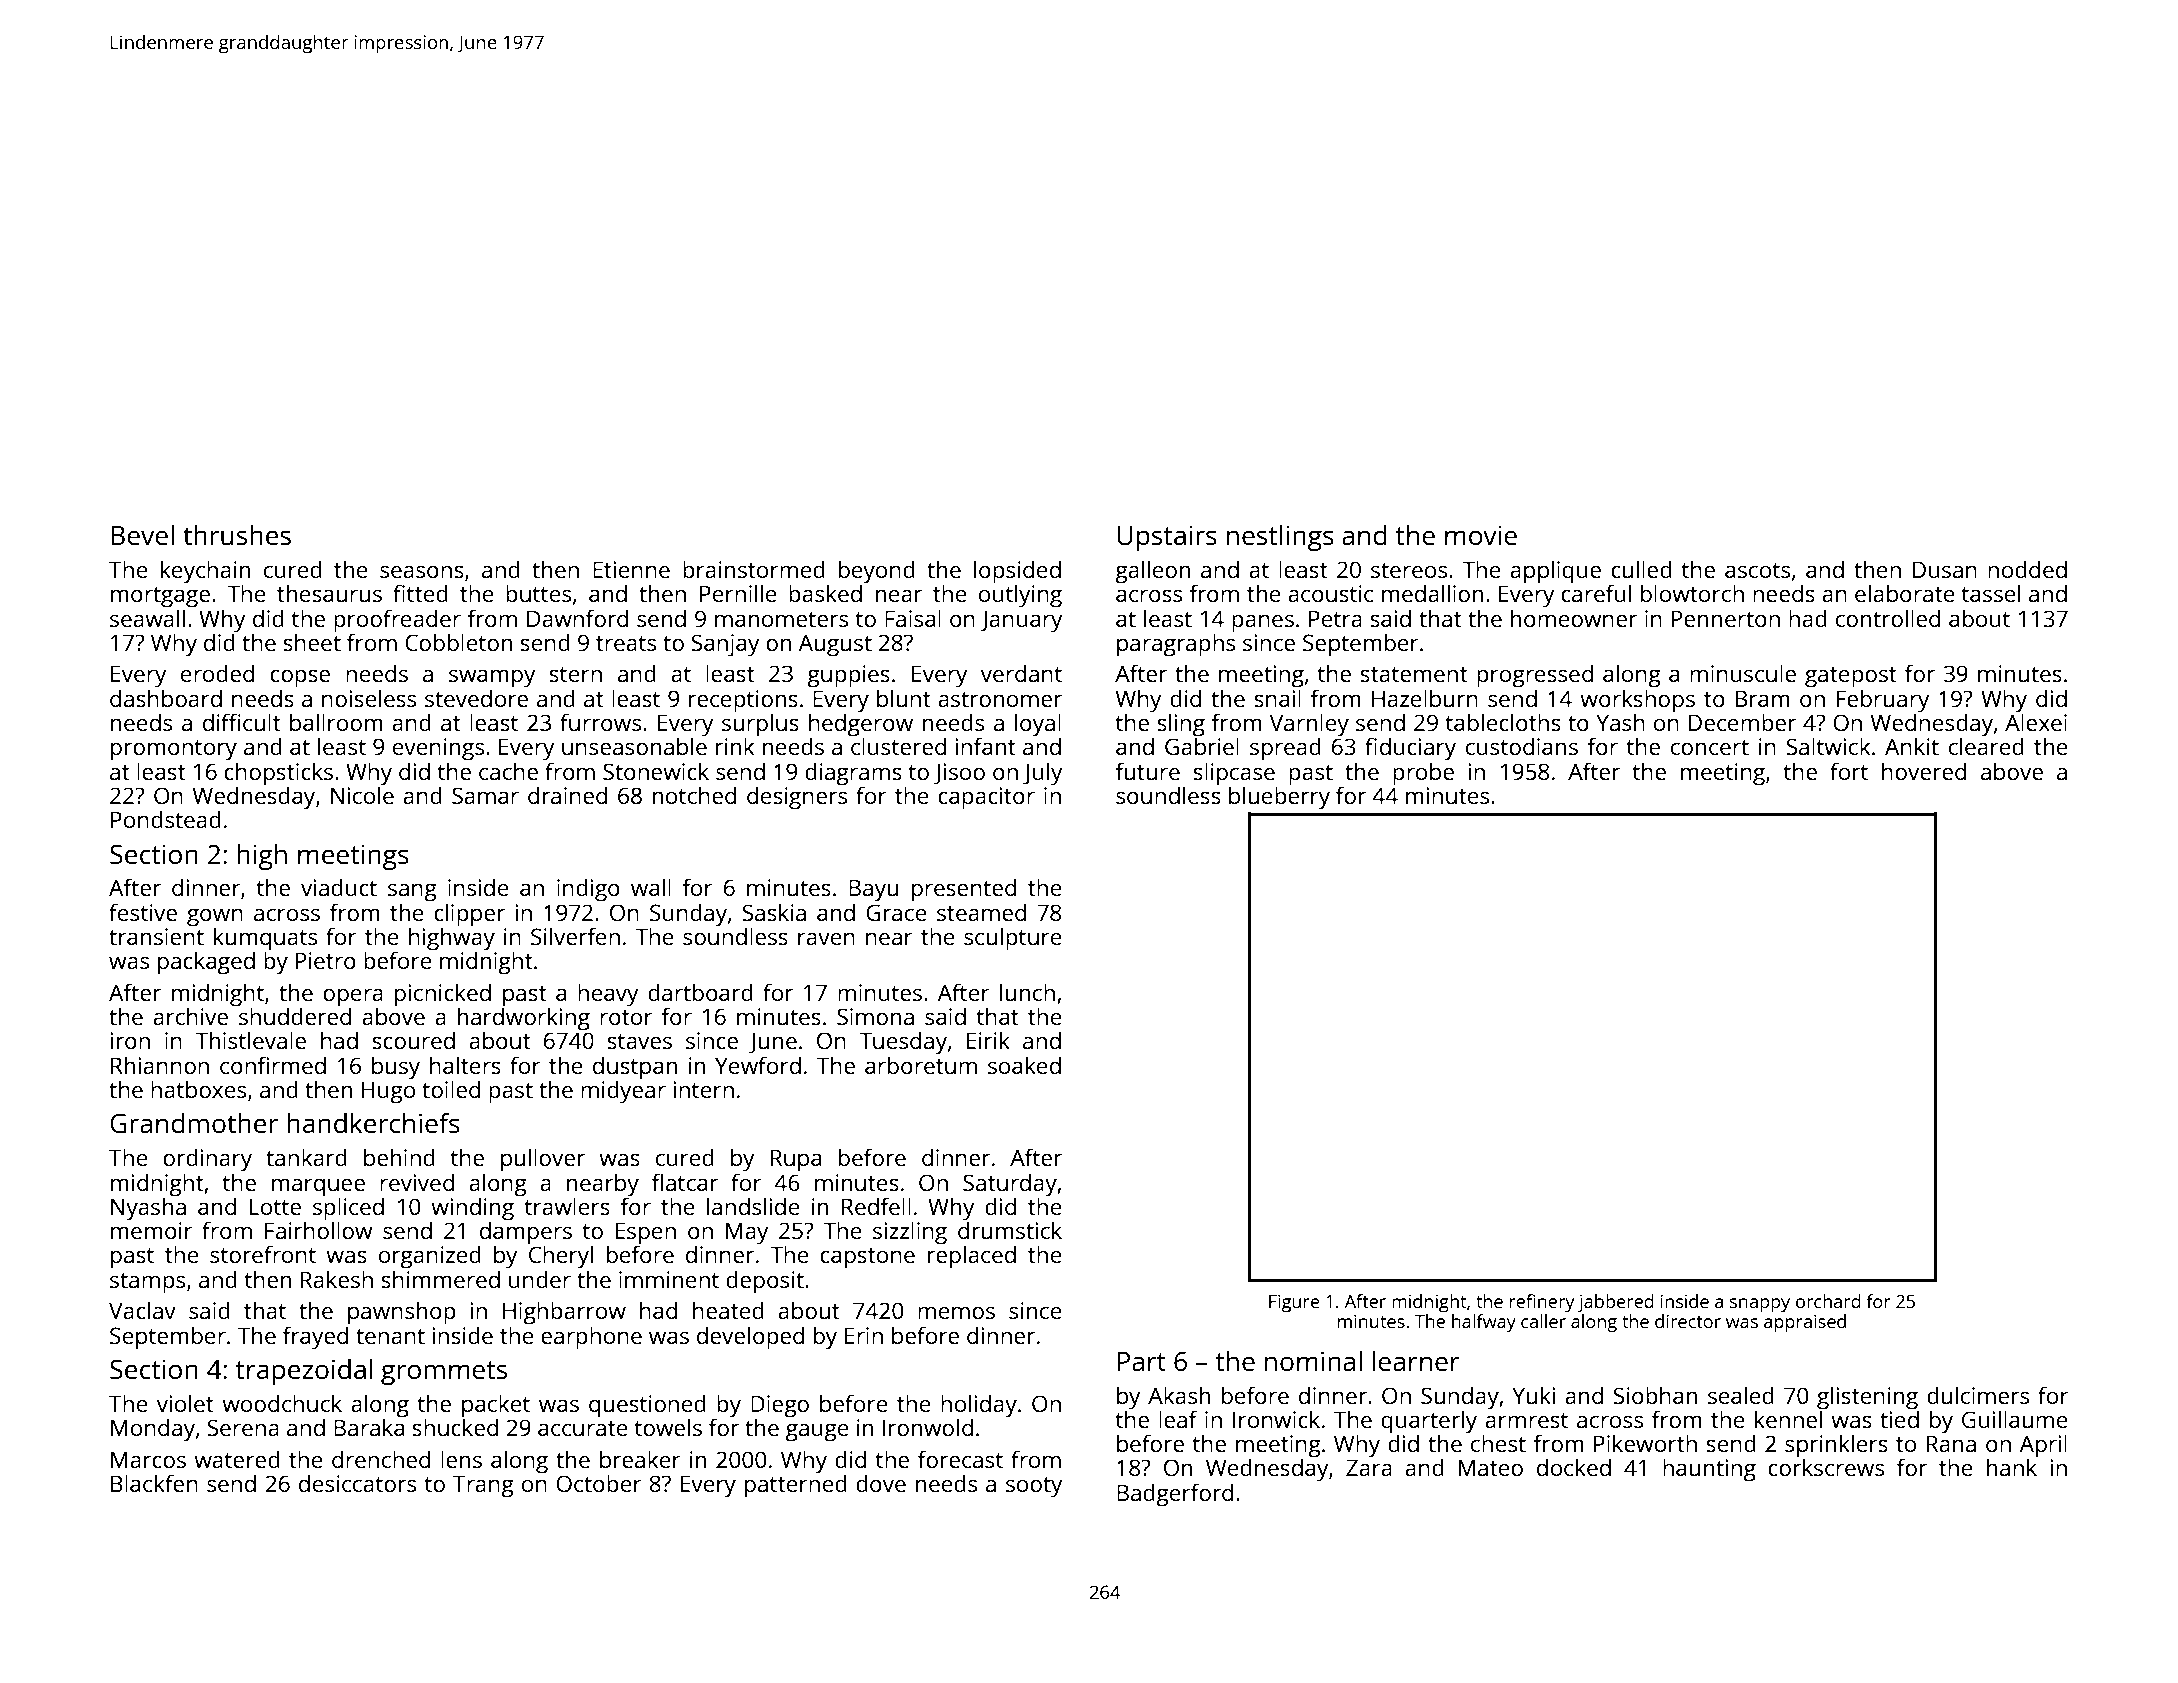 The height and width of the document is (1683, 2178). Describe the element at coordinates (1924, 771) in the document. I see `hovered` at that location.
